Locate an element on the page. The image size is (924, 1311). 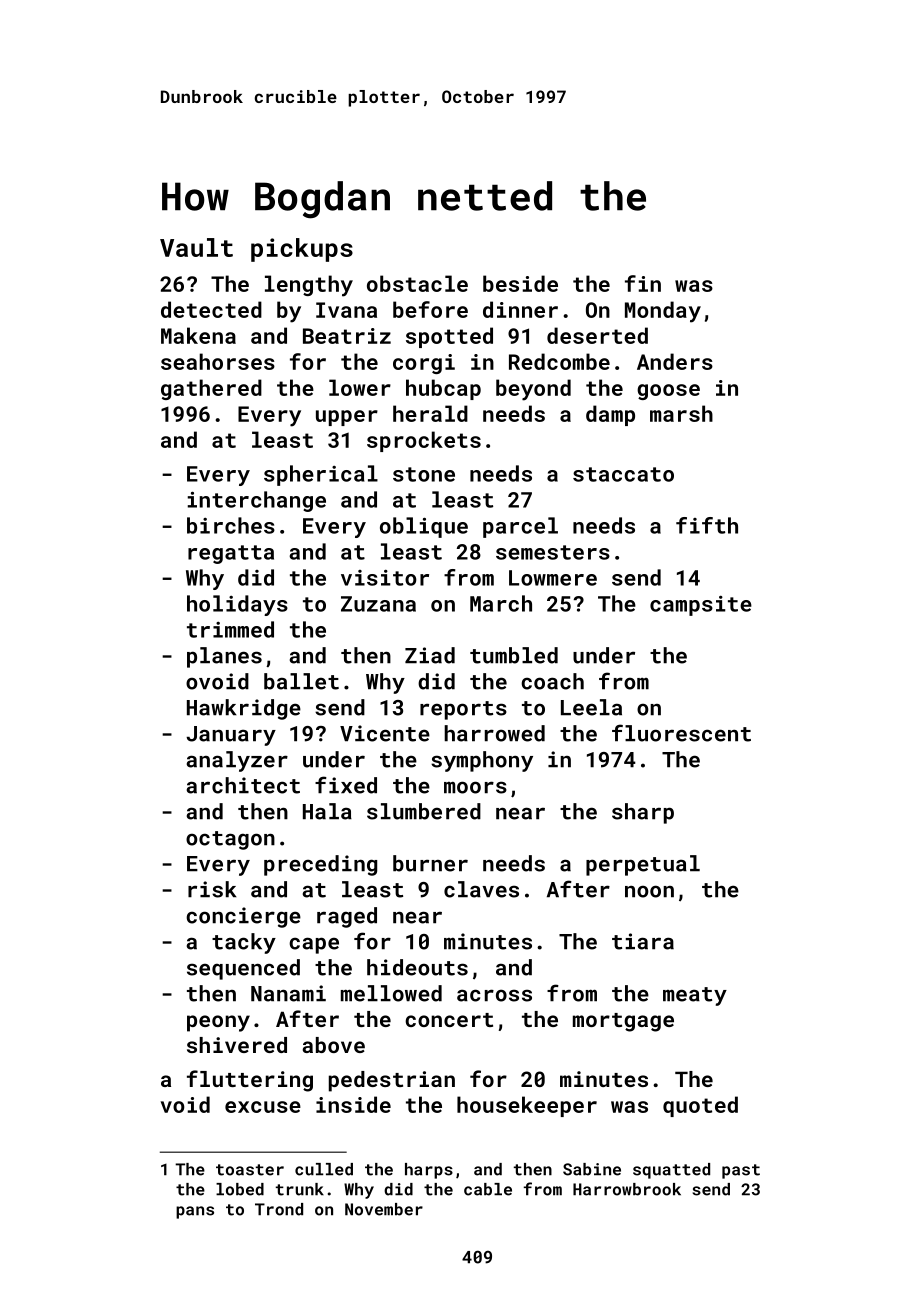
marsh is located at coordinates (681, 413).
